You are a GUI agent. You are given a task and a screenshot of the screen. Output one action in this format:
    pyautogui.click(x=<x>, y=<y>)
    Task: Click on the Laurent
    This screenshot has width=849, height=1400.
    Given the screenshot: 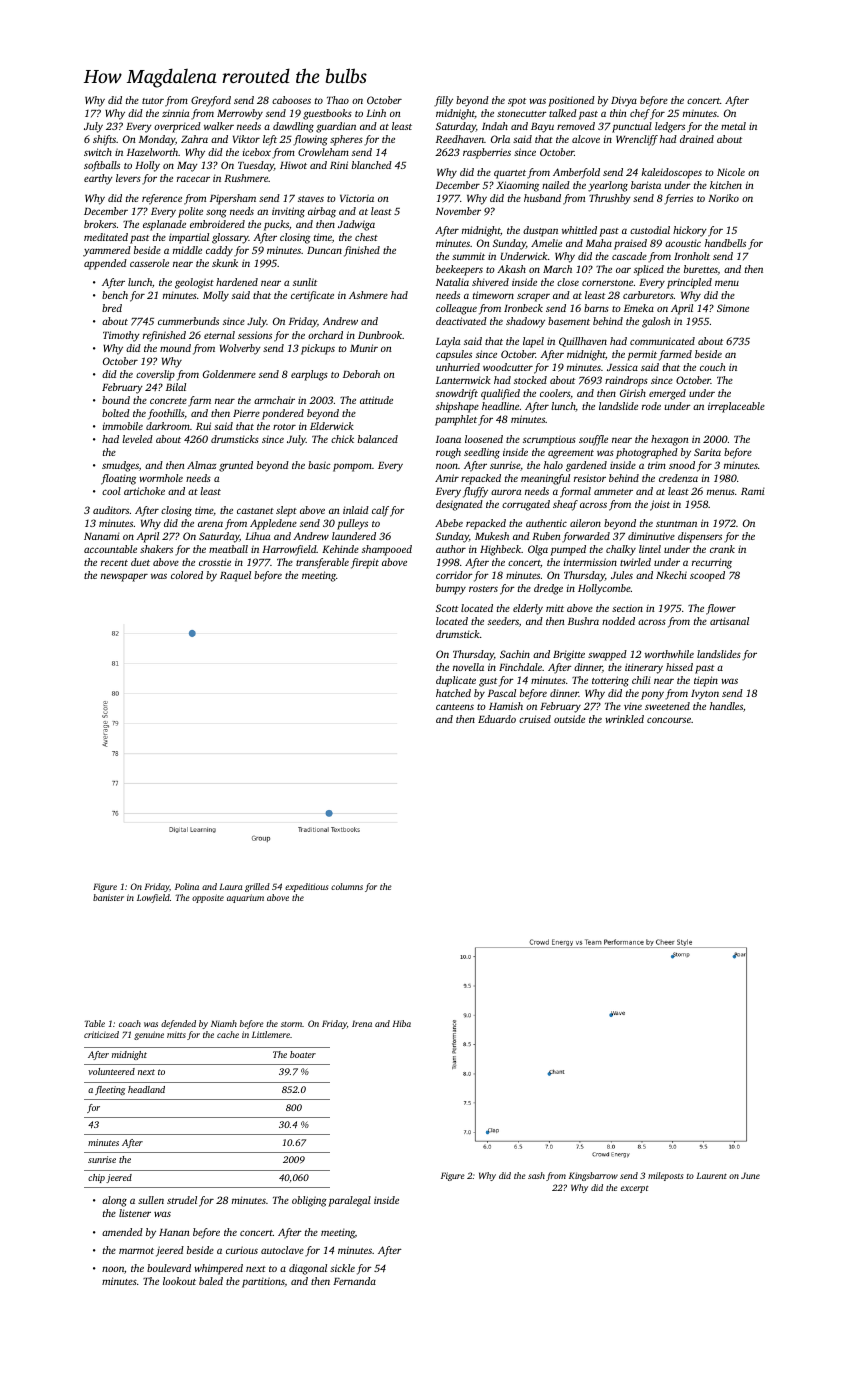 What is the action you would take?
    pyautogui.click(x=711, y=1175)
